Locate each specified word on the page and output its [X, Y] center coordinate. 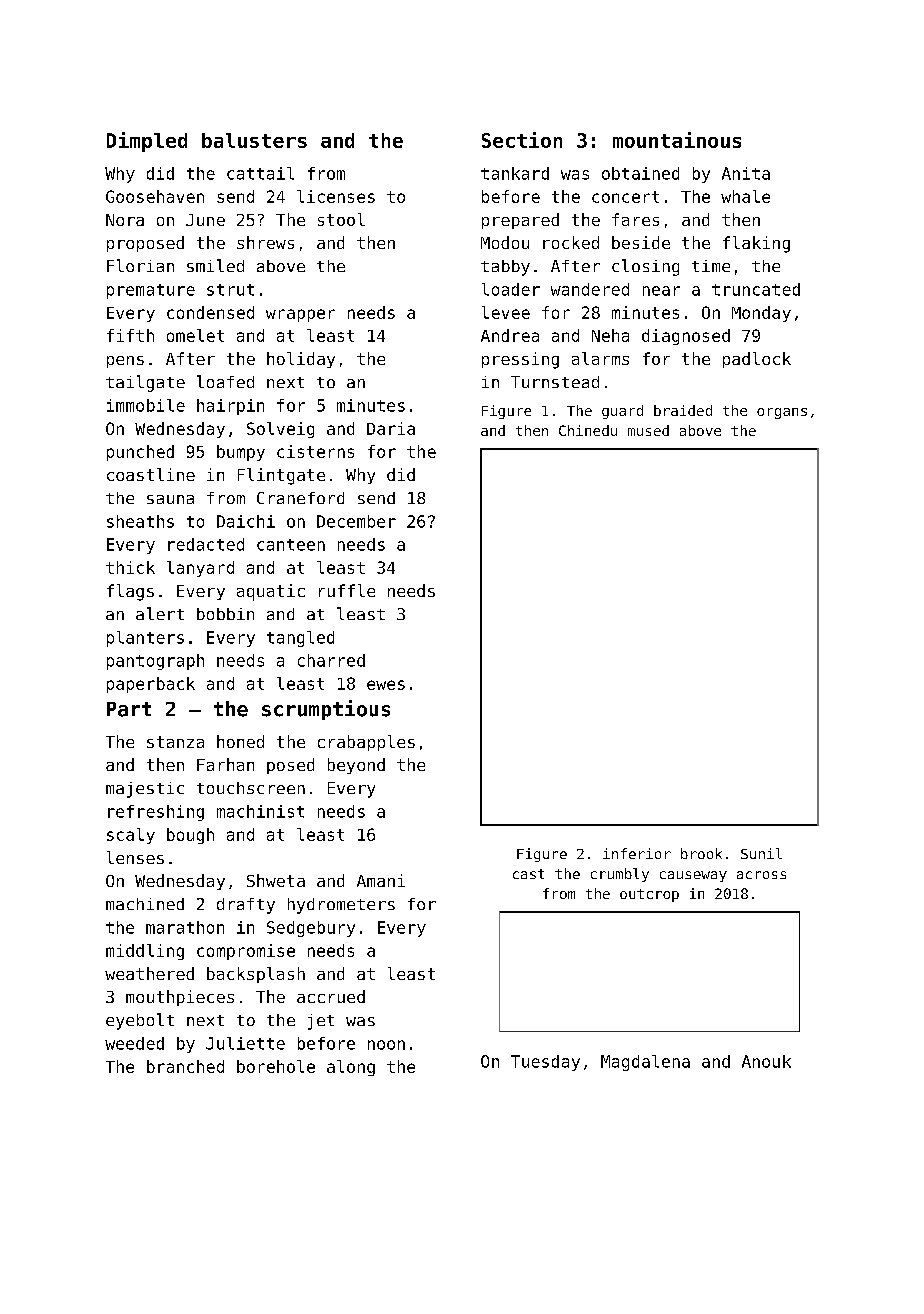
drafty [246, 906]
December [356, 521]
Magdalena [645, 1063]
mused [648, 430]
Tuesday [545, 1063]
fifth [130, 335]
